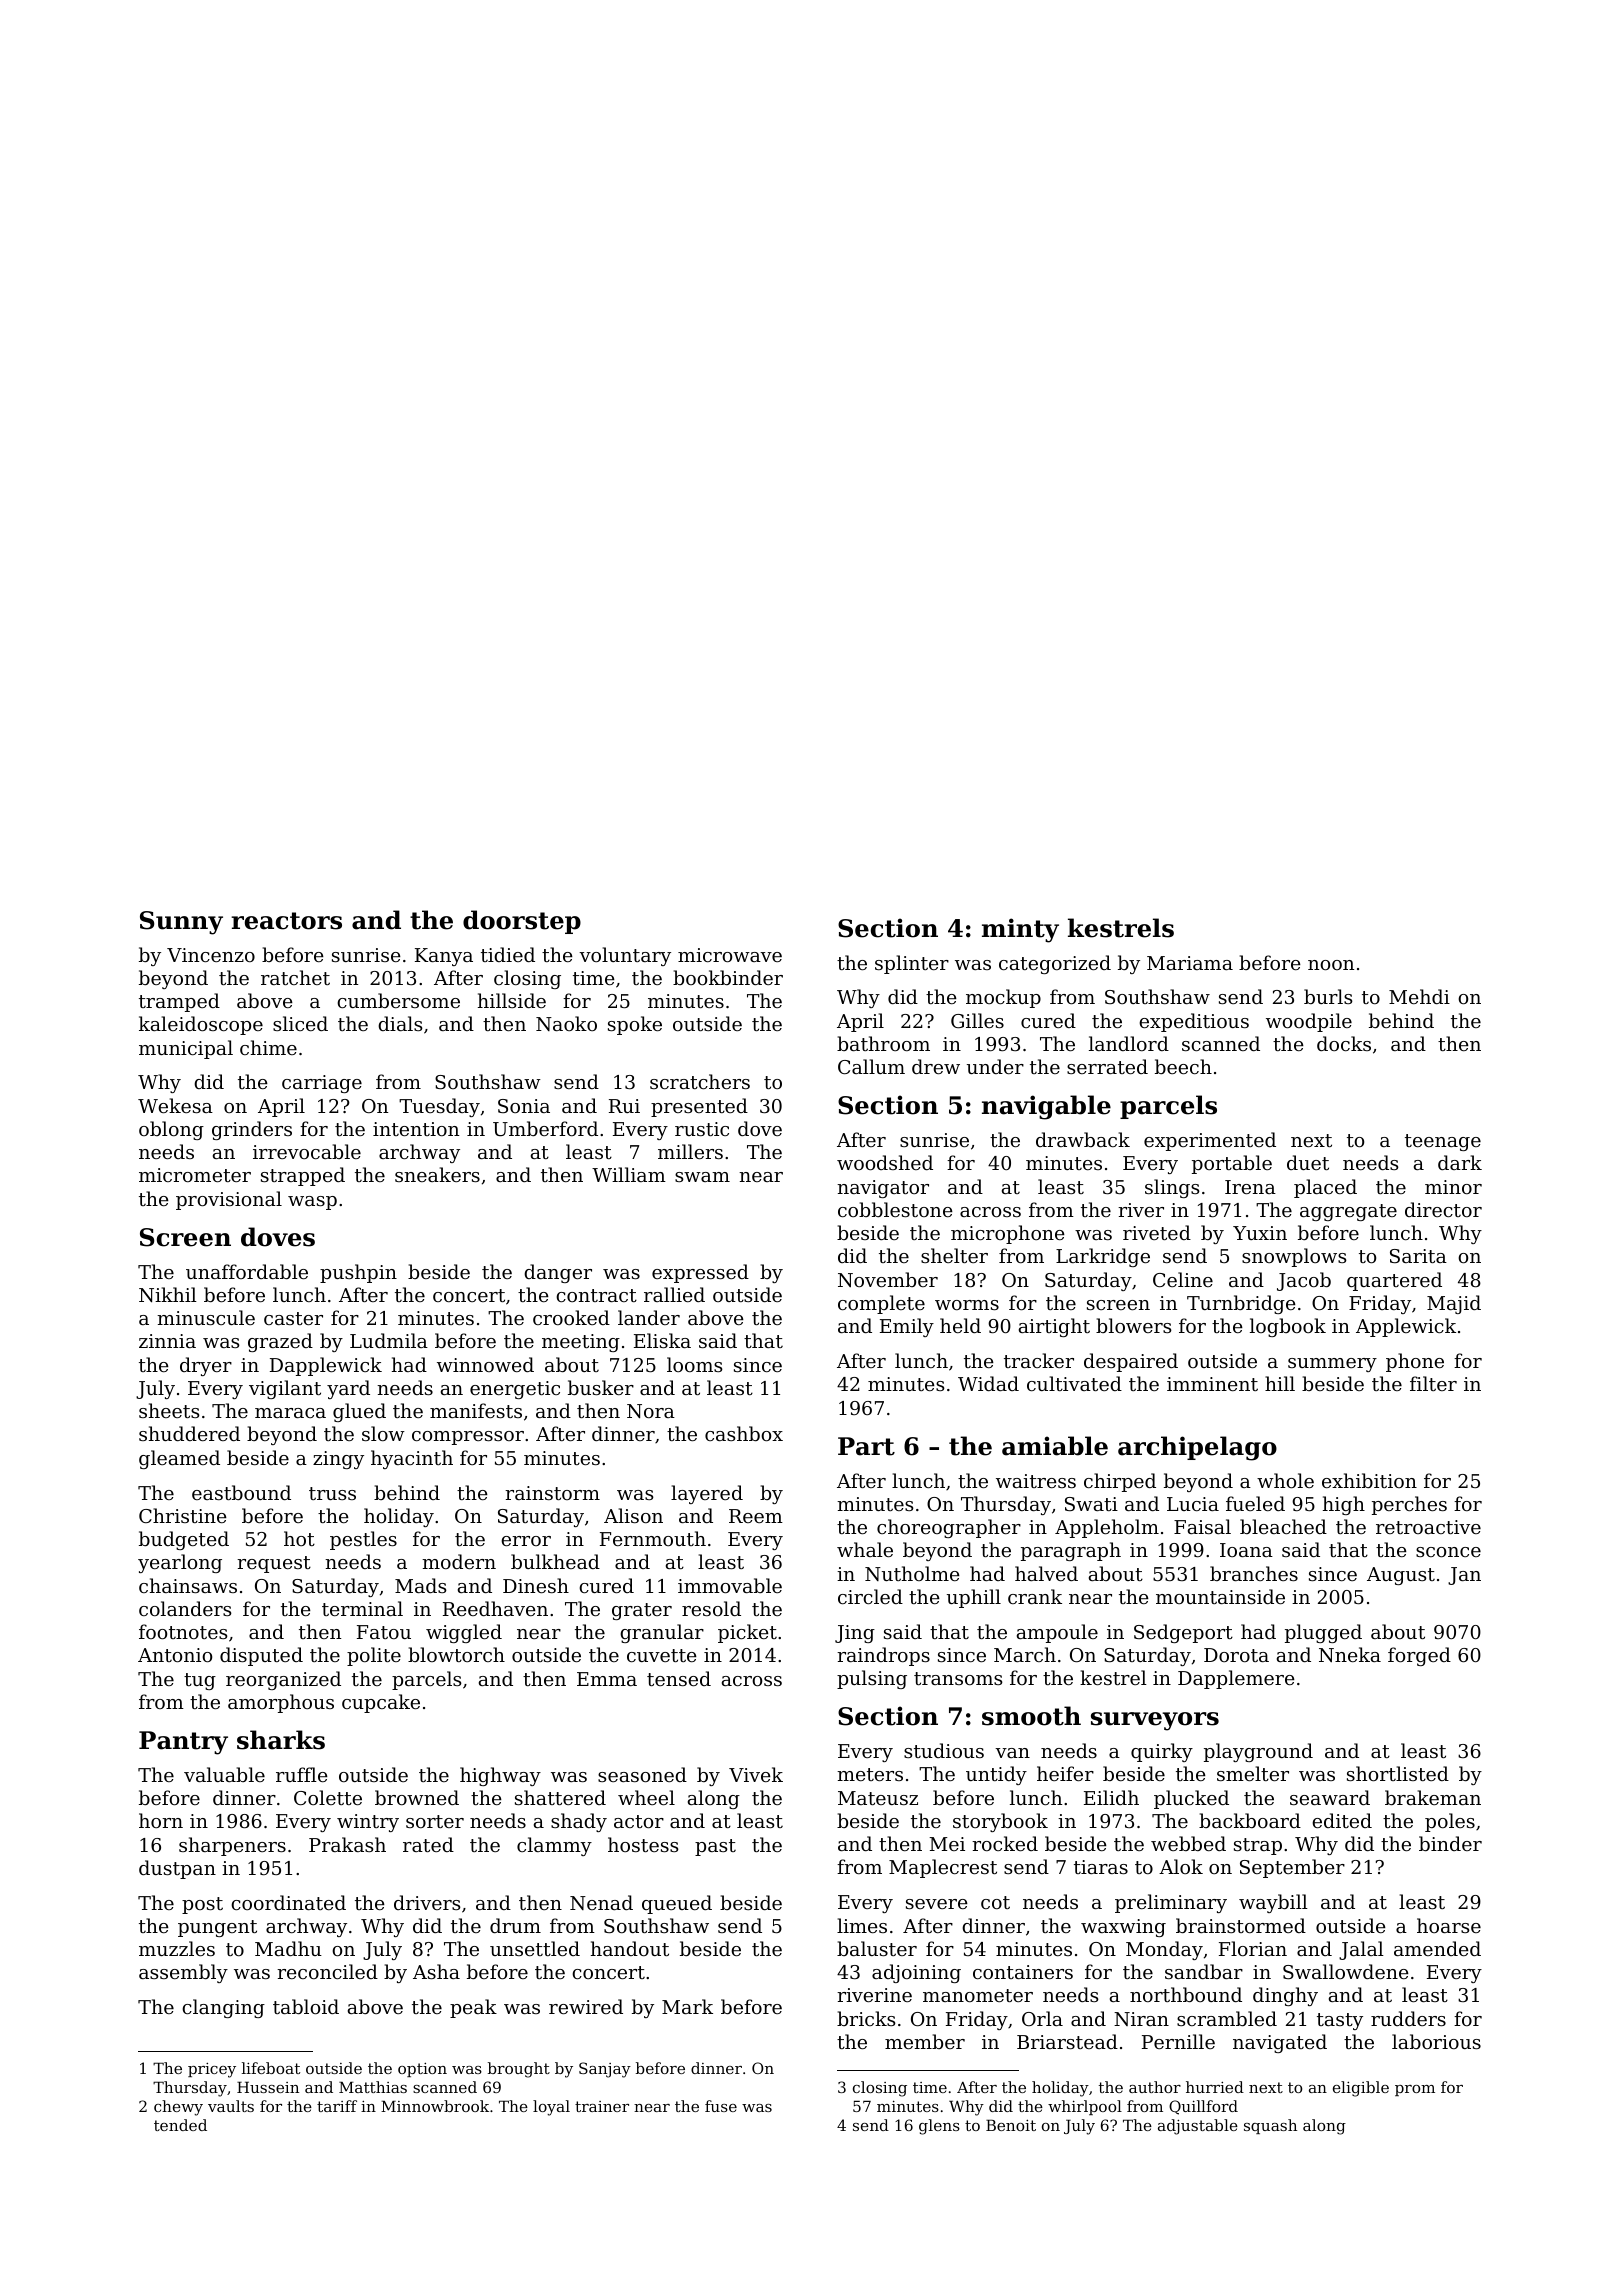 Image resolution: width=1620 pixels, height=2292 pixels. What do you see at coordinates (180, 2125) in the document?
I see `tended` at bounding box center [180, 2125].
